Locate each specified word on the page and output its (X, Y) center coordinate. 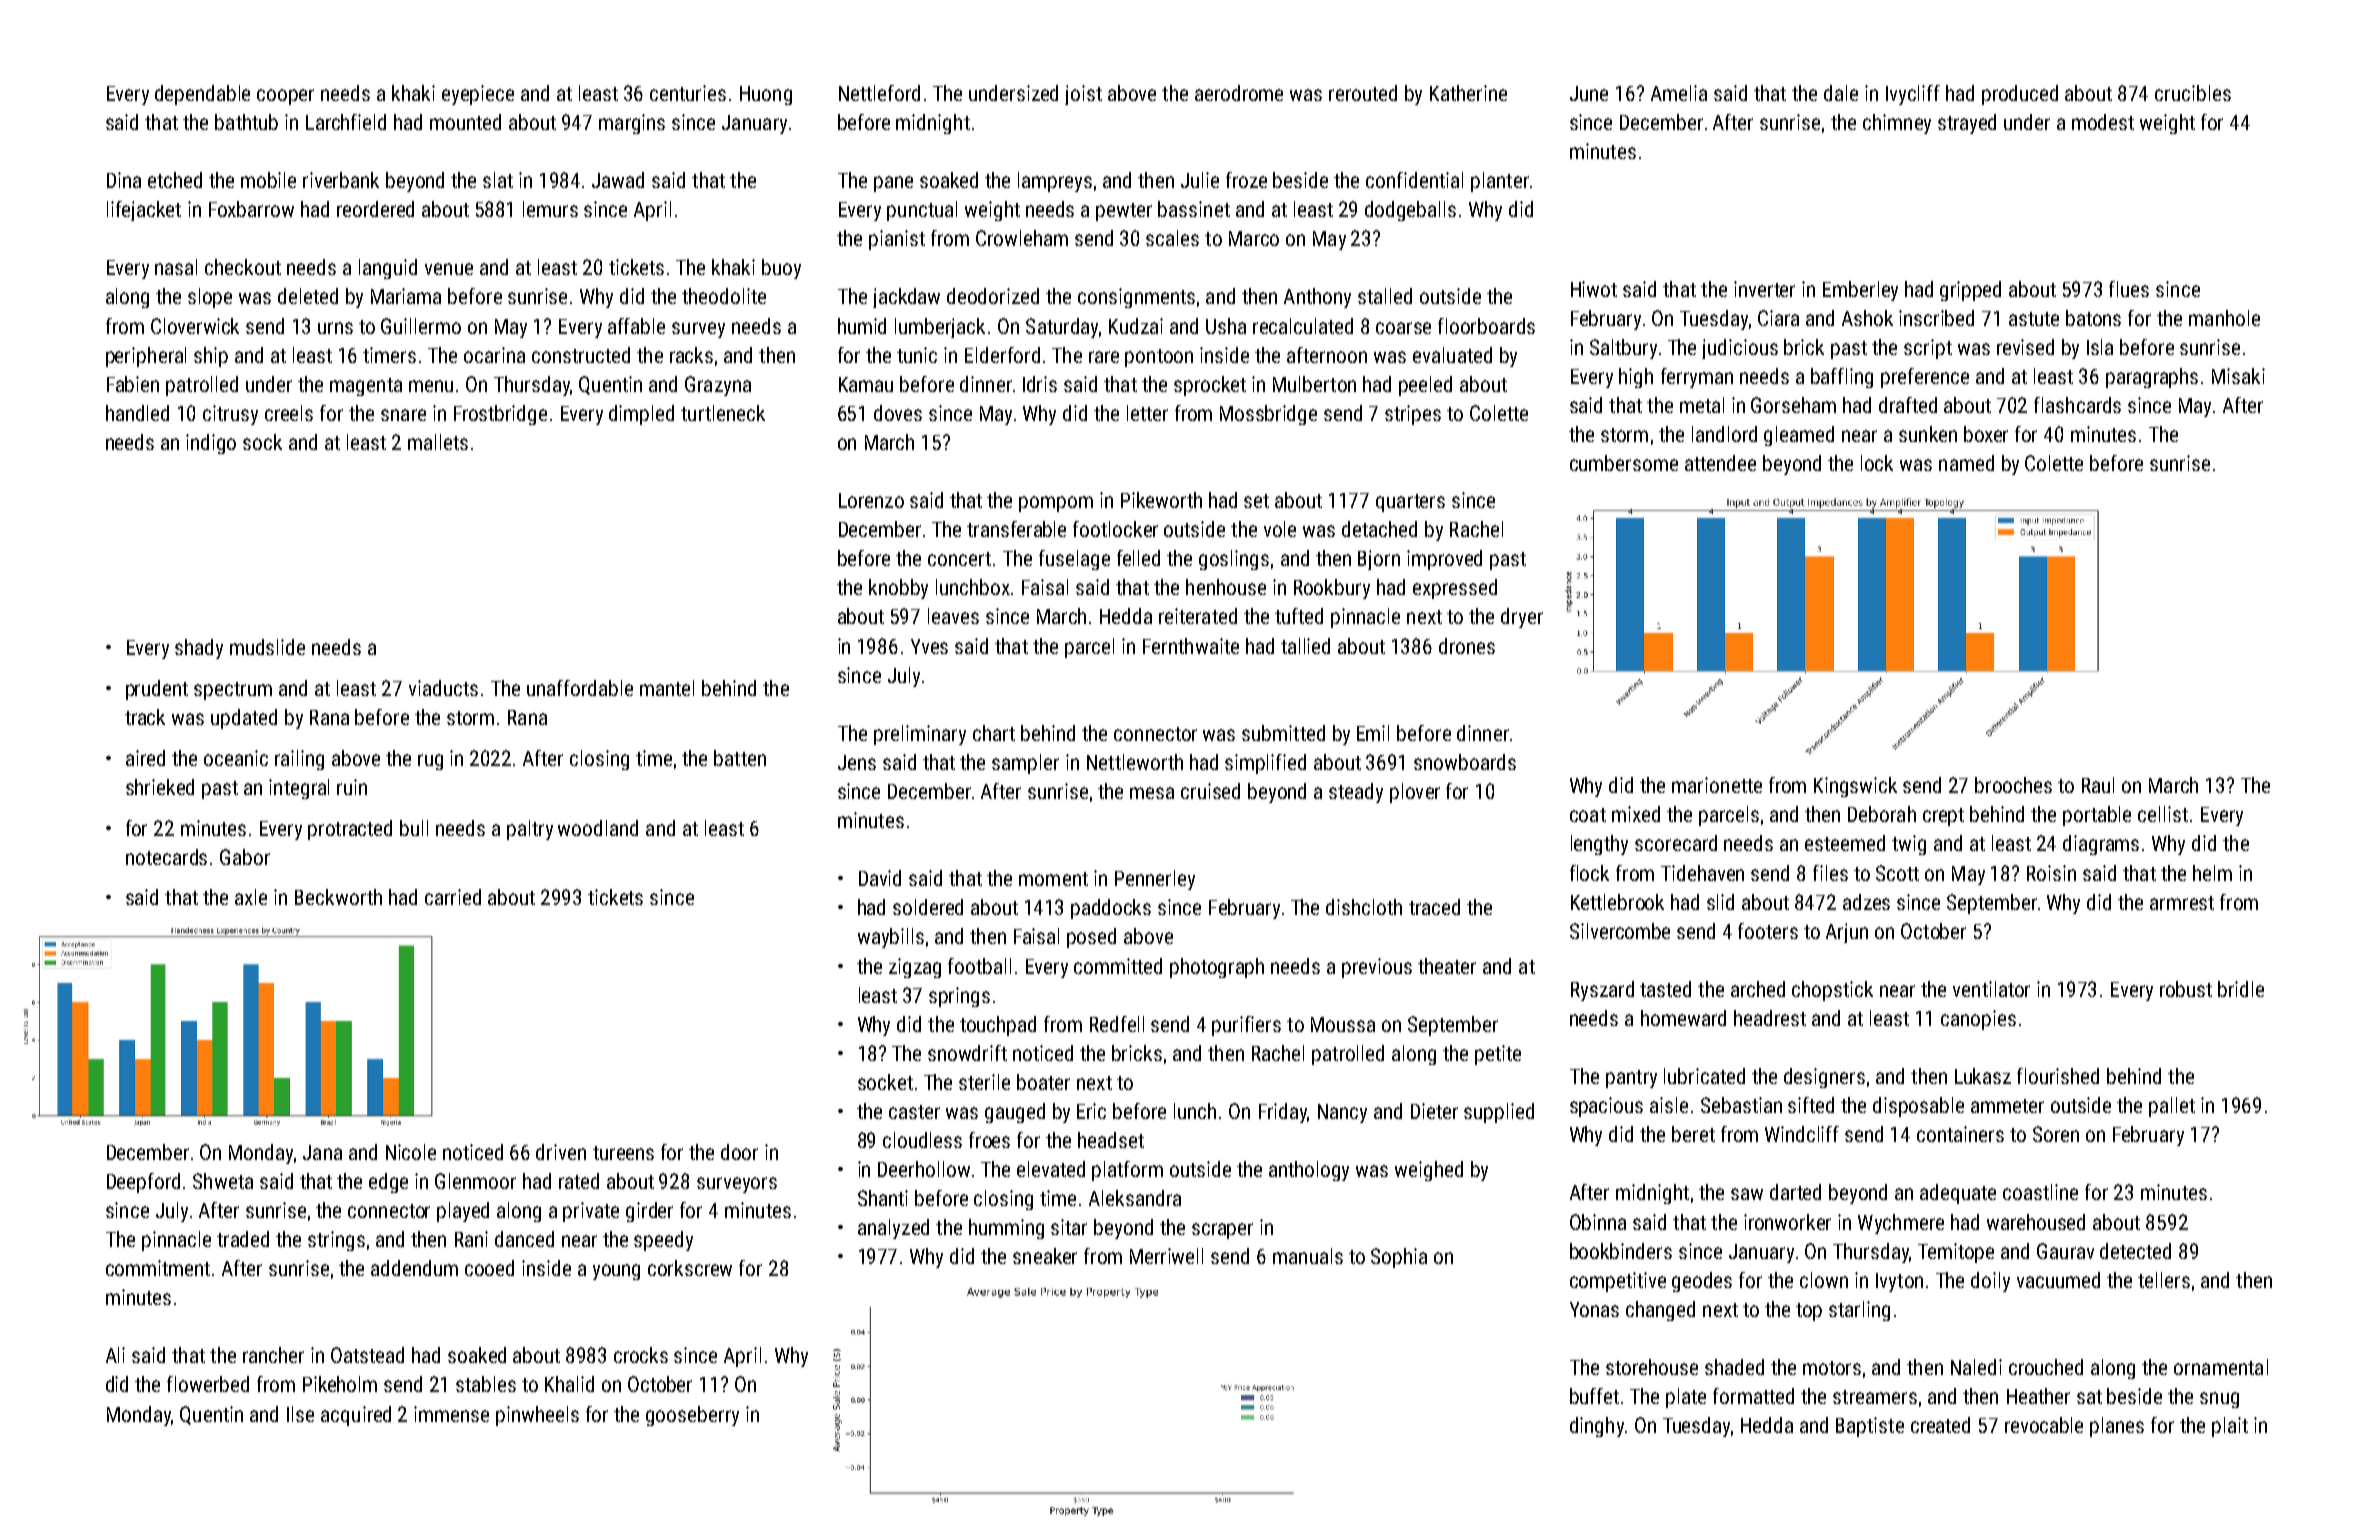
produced (2020, 95)
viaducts (443, 688)
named (1966, 463)
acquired (356, 1416)
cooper (285, 97)
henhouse (1226, 587)
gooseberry (692, 1416)
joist (1083, 95)
